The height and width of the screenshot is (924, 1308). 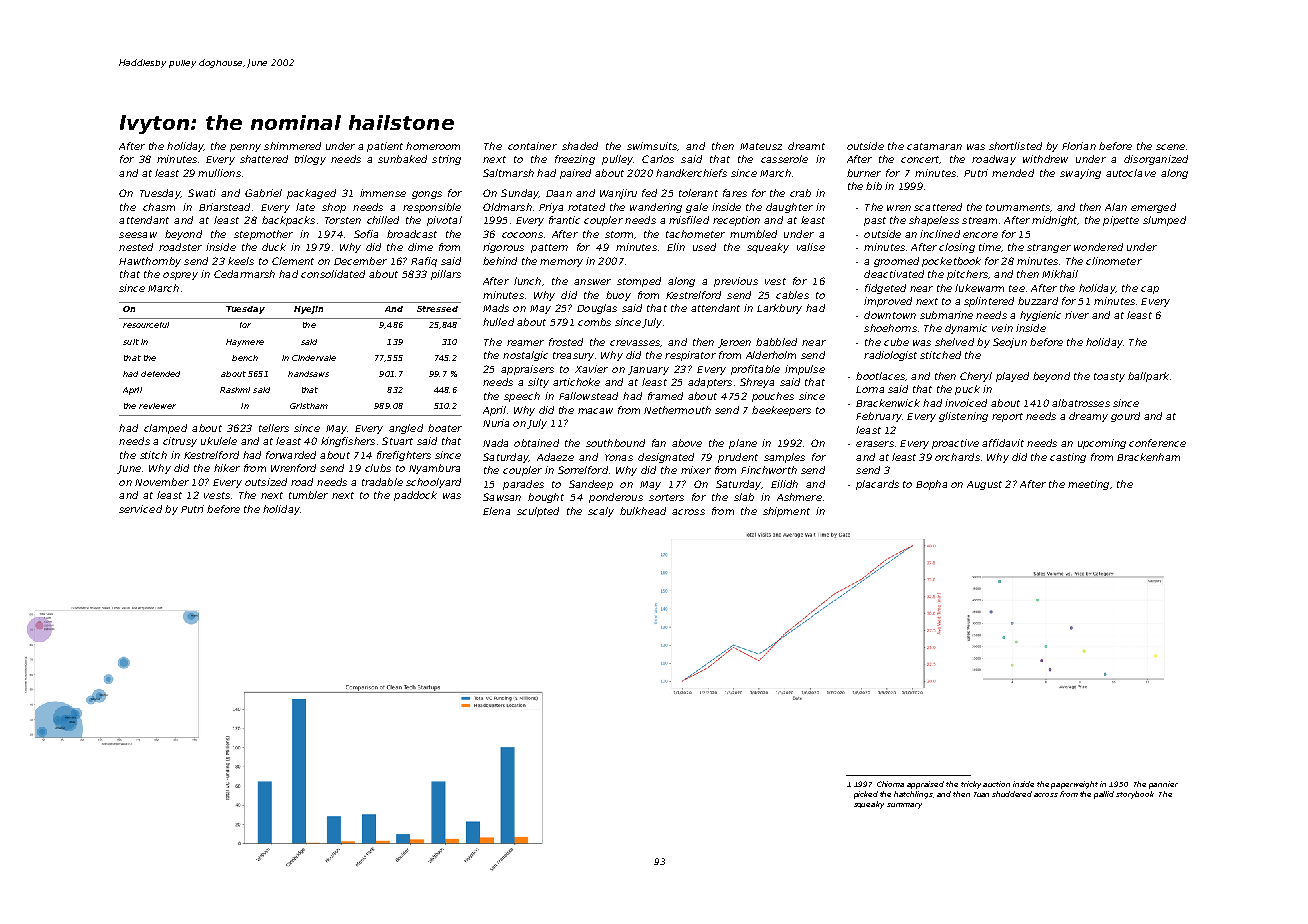 I want to click on sunbaked, so click(x=402, y=159).
